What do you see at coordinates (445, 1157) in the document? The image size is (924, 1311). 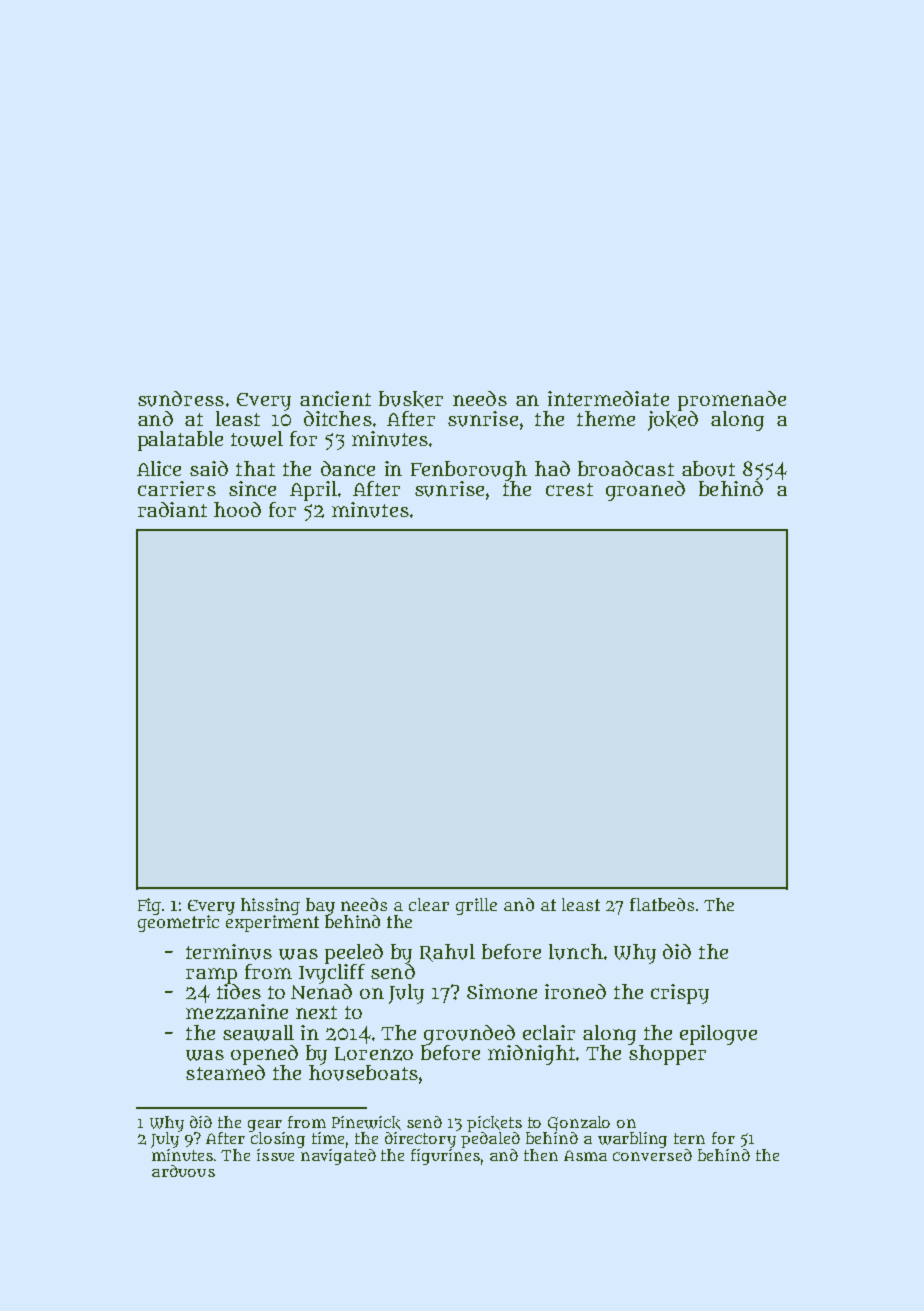 I see `figurines` at bounding box center [445, 1157].
